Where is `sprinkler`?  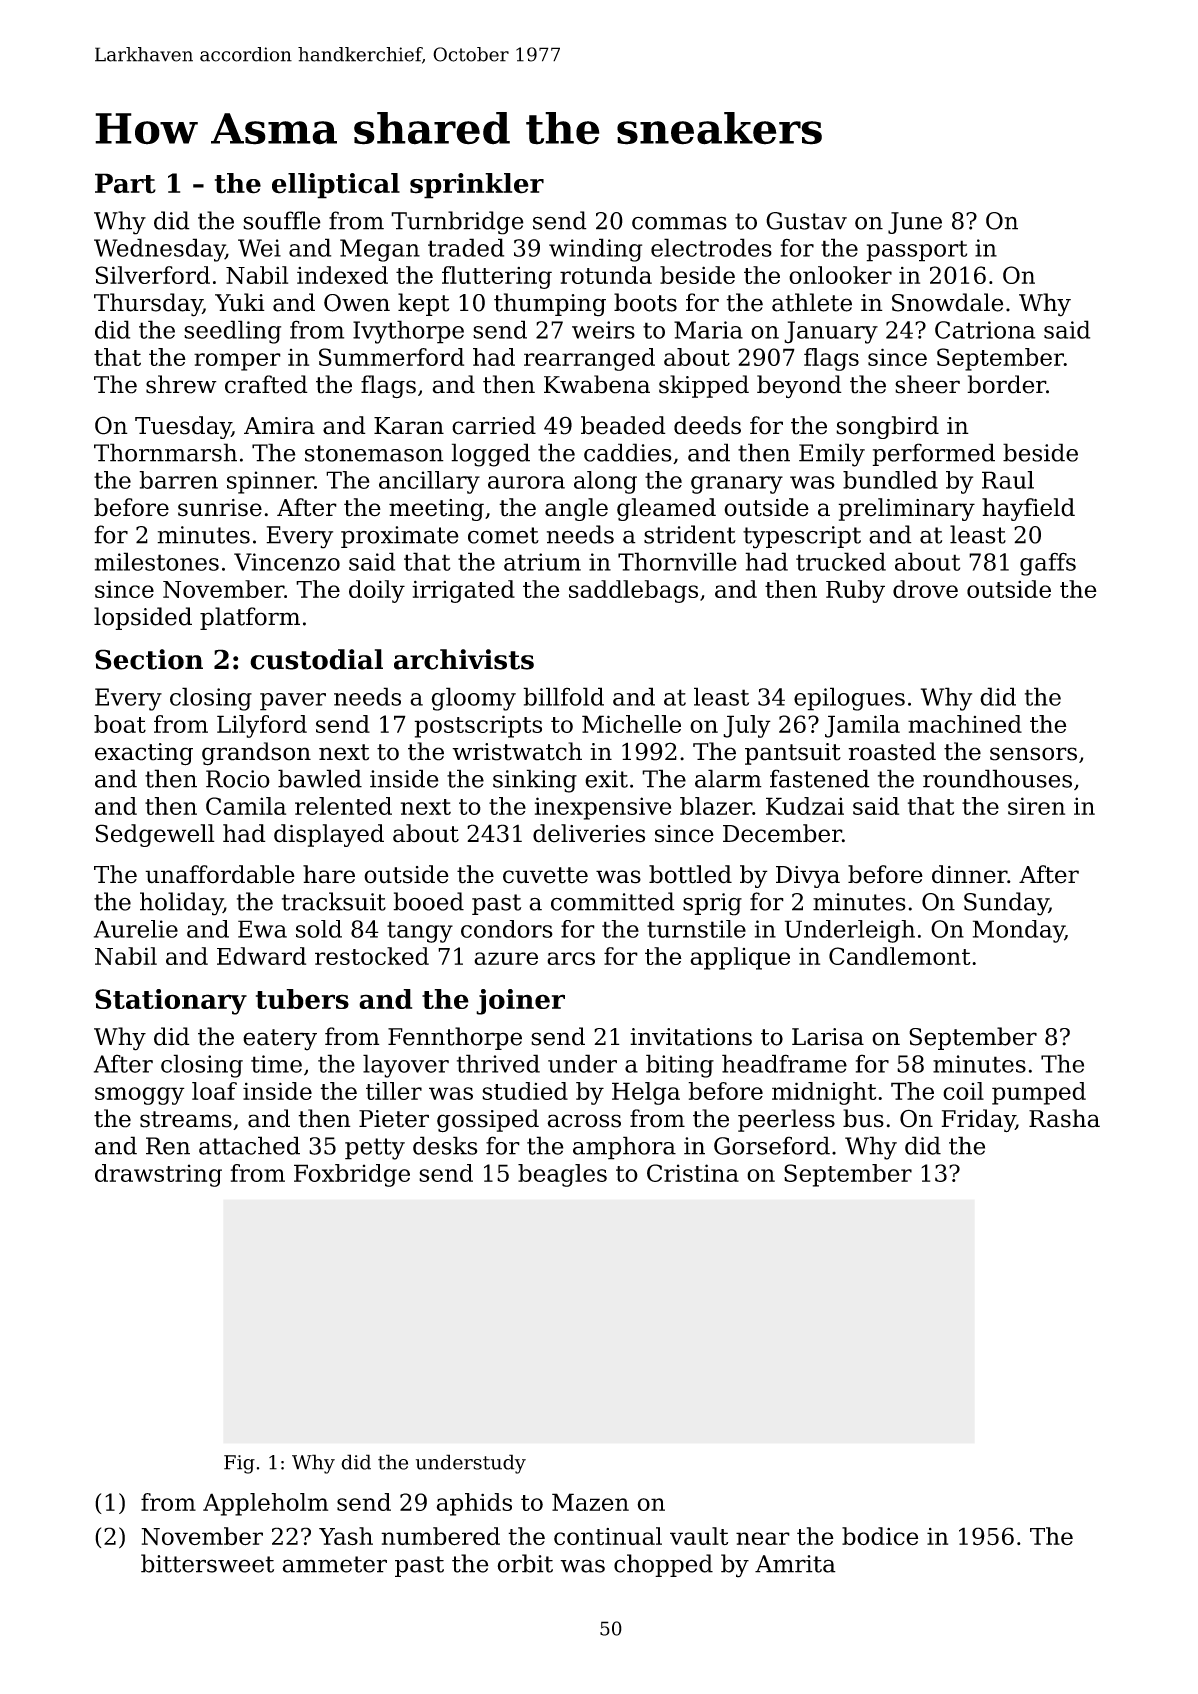 sprinkler is located at coordinates (477, 186).
